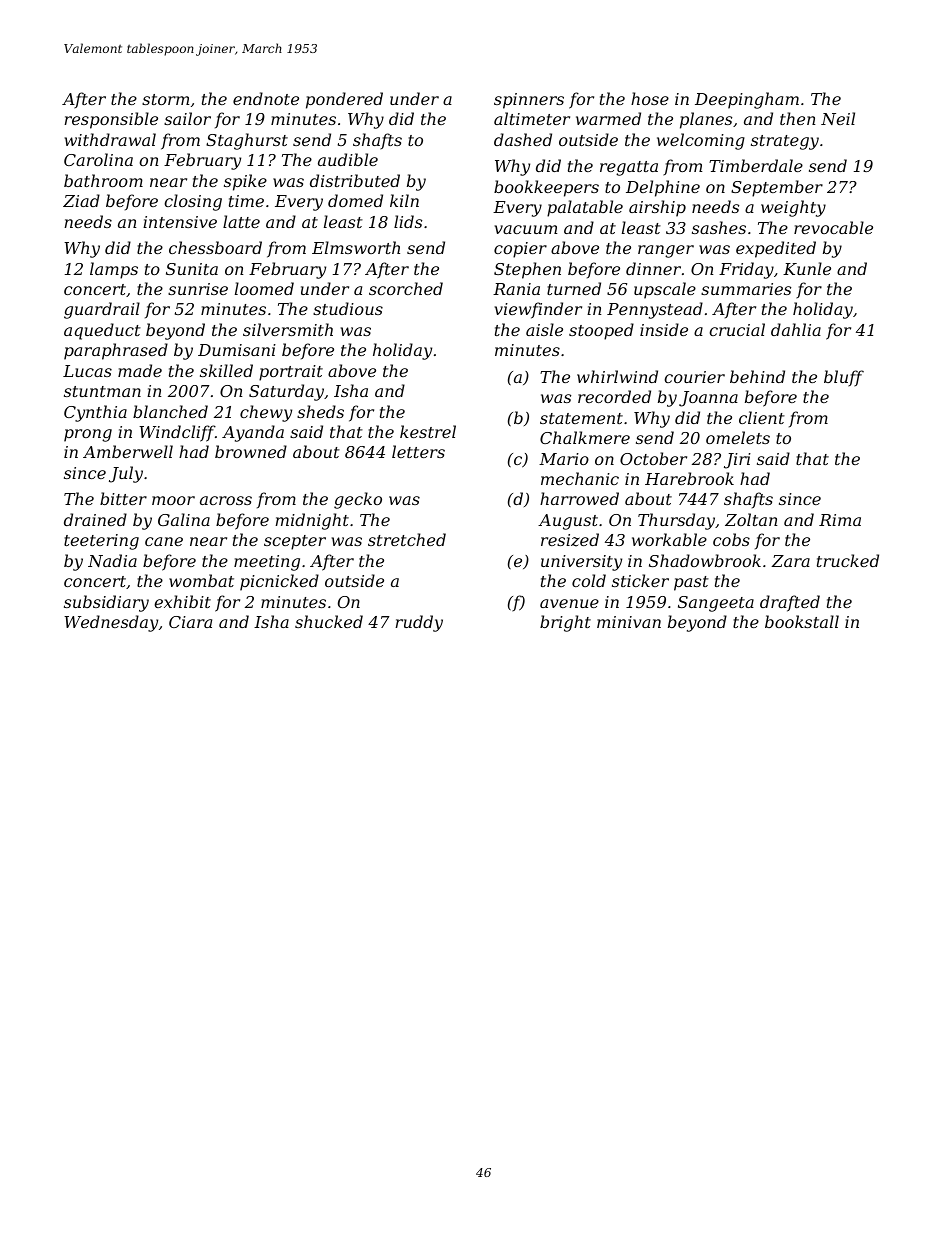 The width and height of the document is (952, 1233). Describe the element at coordinates (245, 182) in the document. I see `spike` at that location.
